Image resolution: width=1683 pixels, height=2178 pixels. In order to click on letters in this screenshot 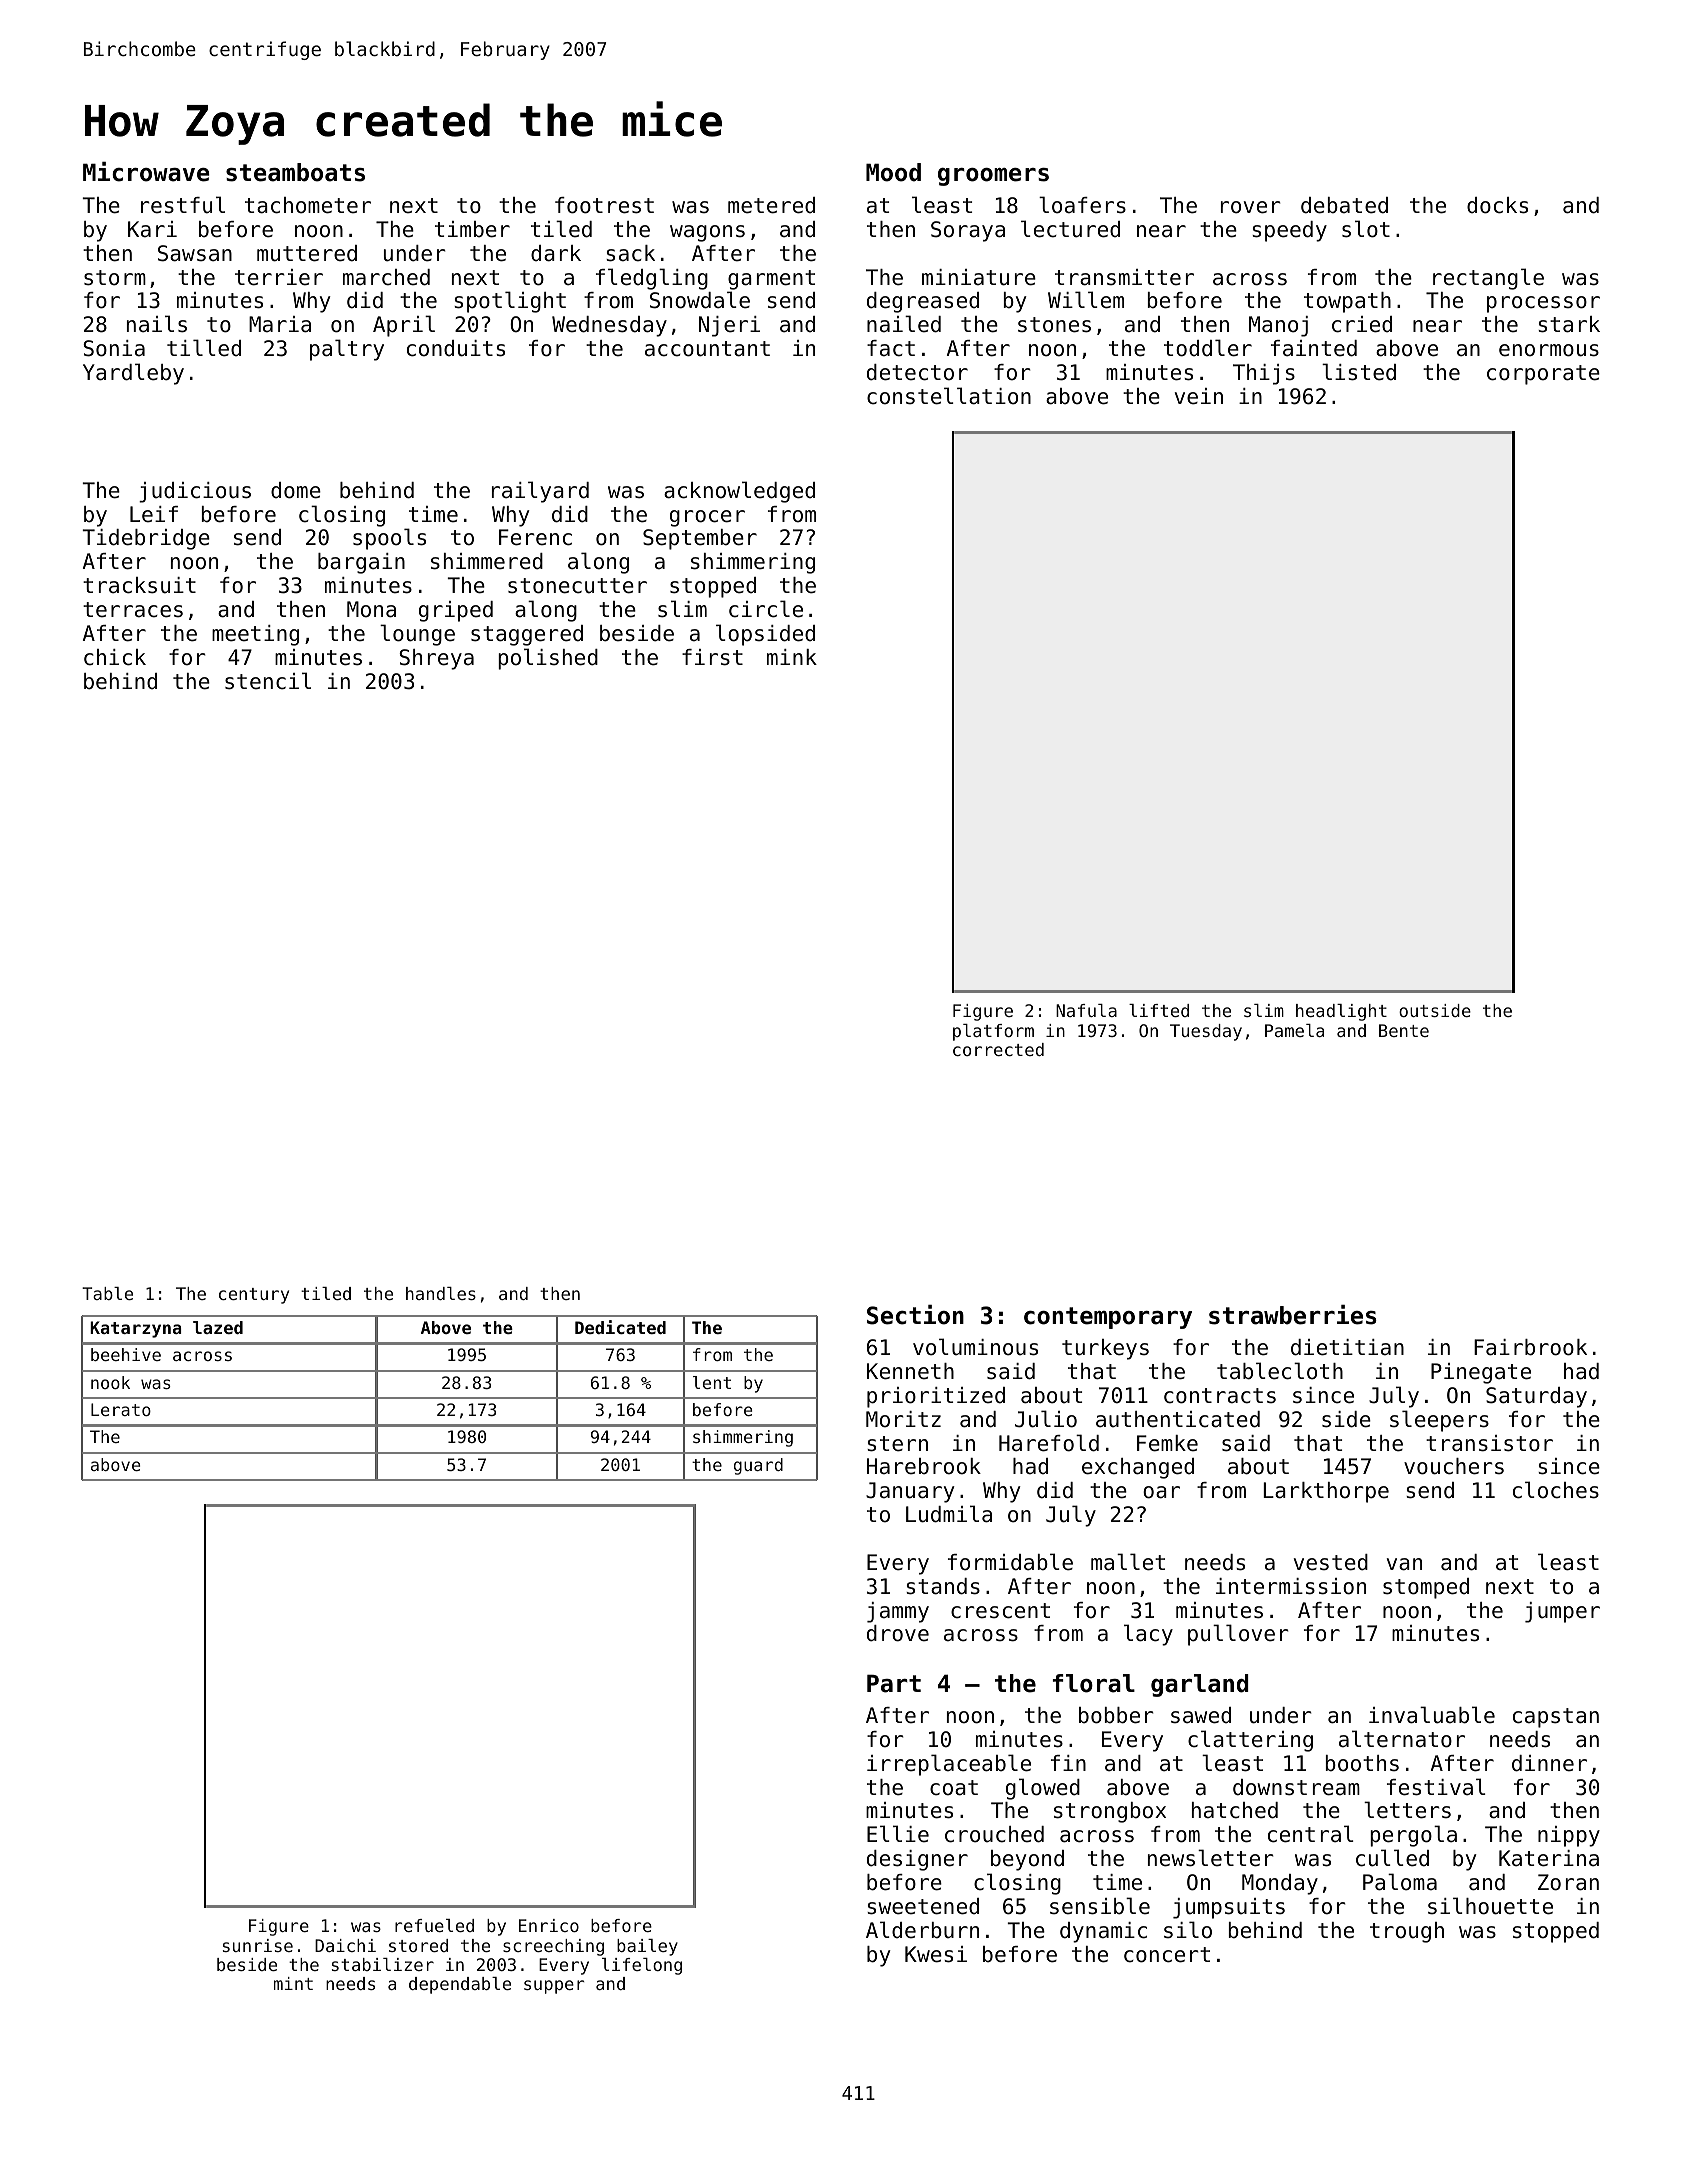, I will do `click(1407, 1810)`.
